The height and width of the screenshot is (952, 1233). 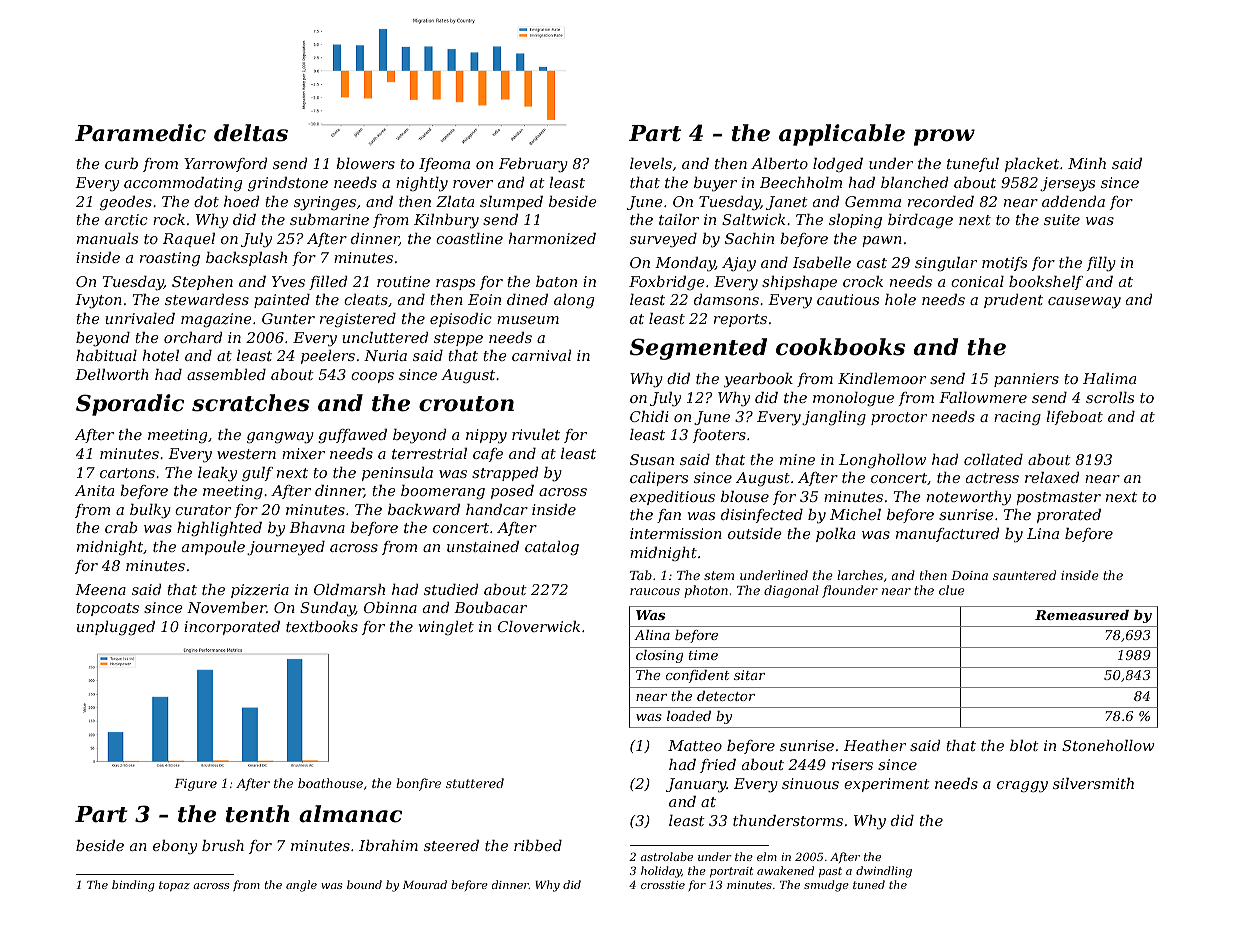 What do you see at coordinates (251, 403) in the screenshot?
I see `scratches` at bounding box center [251, 403].
